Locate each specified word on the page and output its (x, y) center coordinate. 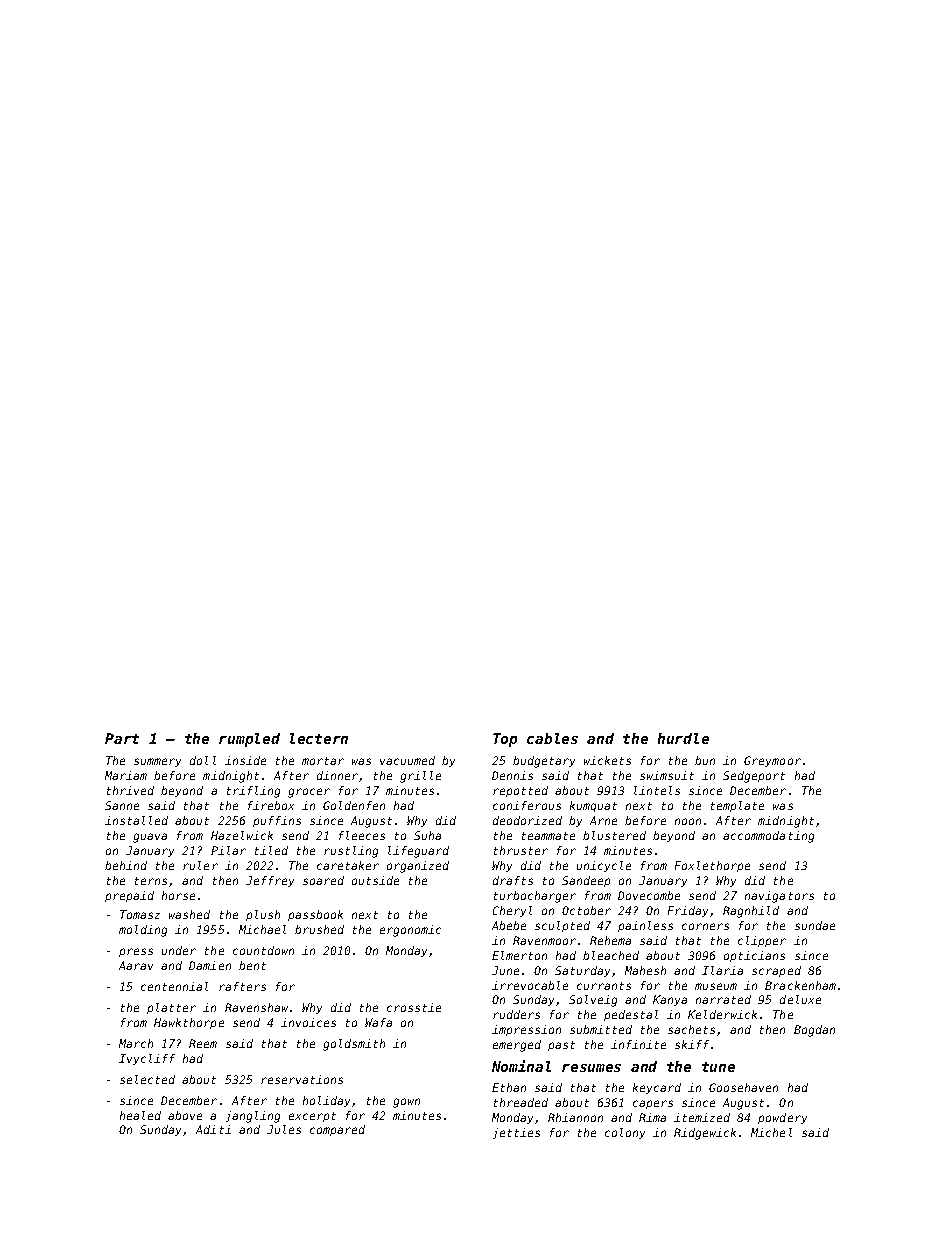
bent (252, 965)
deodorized (527, 820)
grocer (309, 793)
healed (140, 1115)
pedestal (631, 1015)
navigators (779, 897)
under (179, 950)
